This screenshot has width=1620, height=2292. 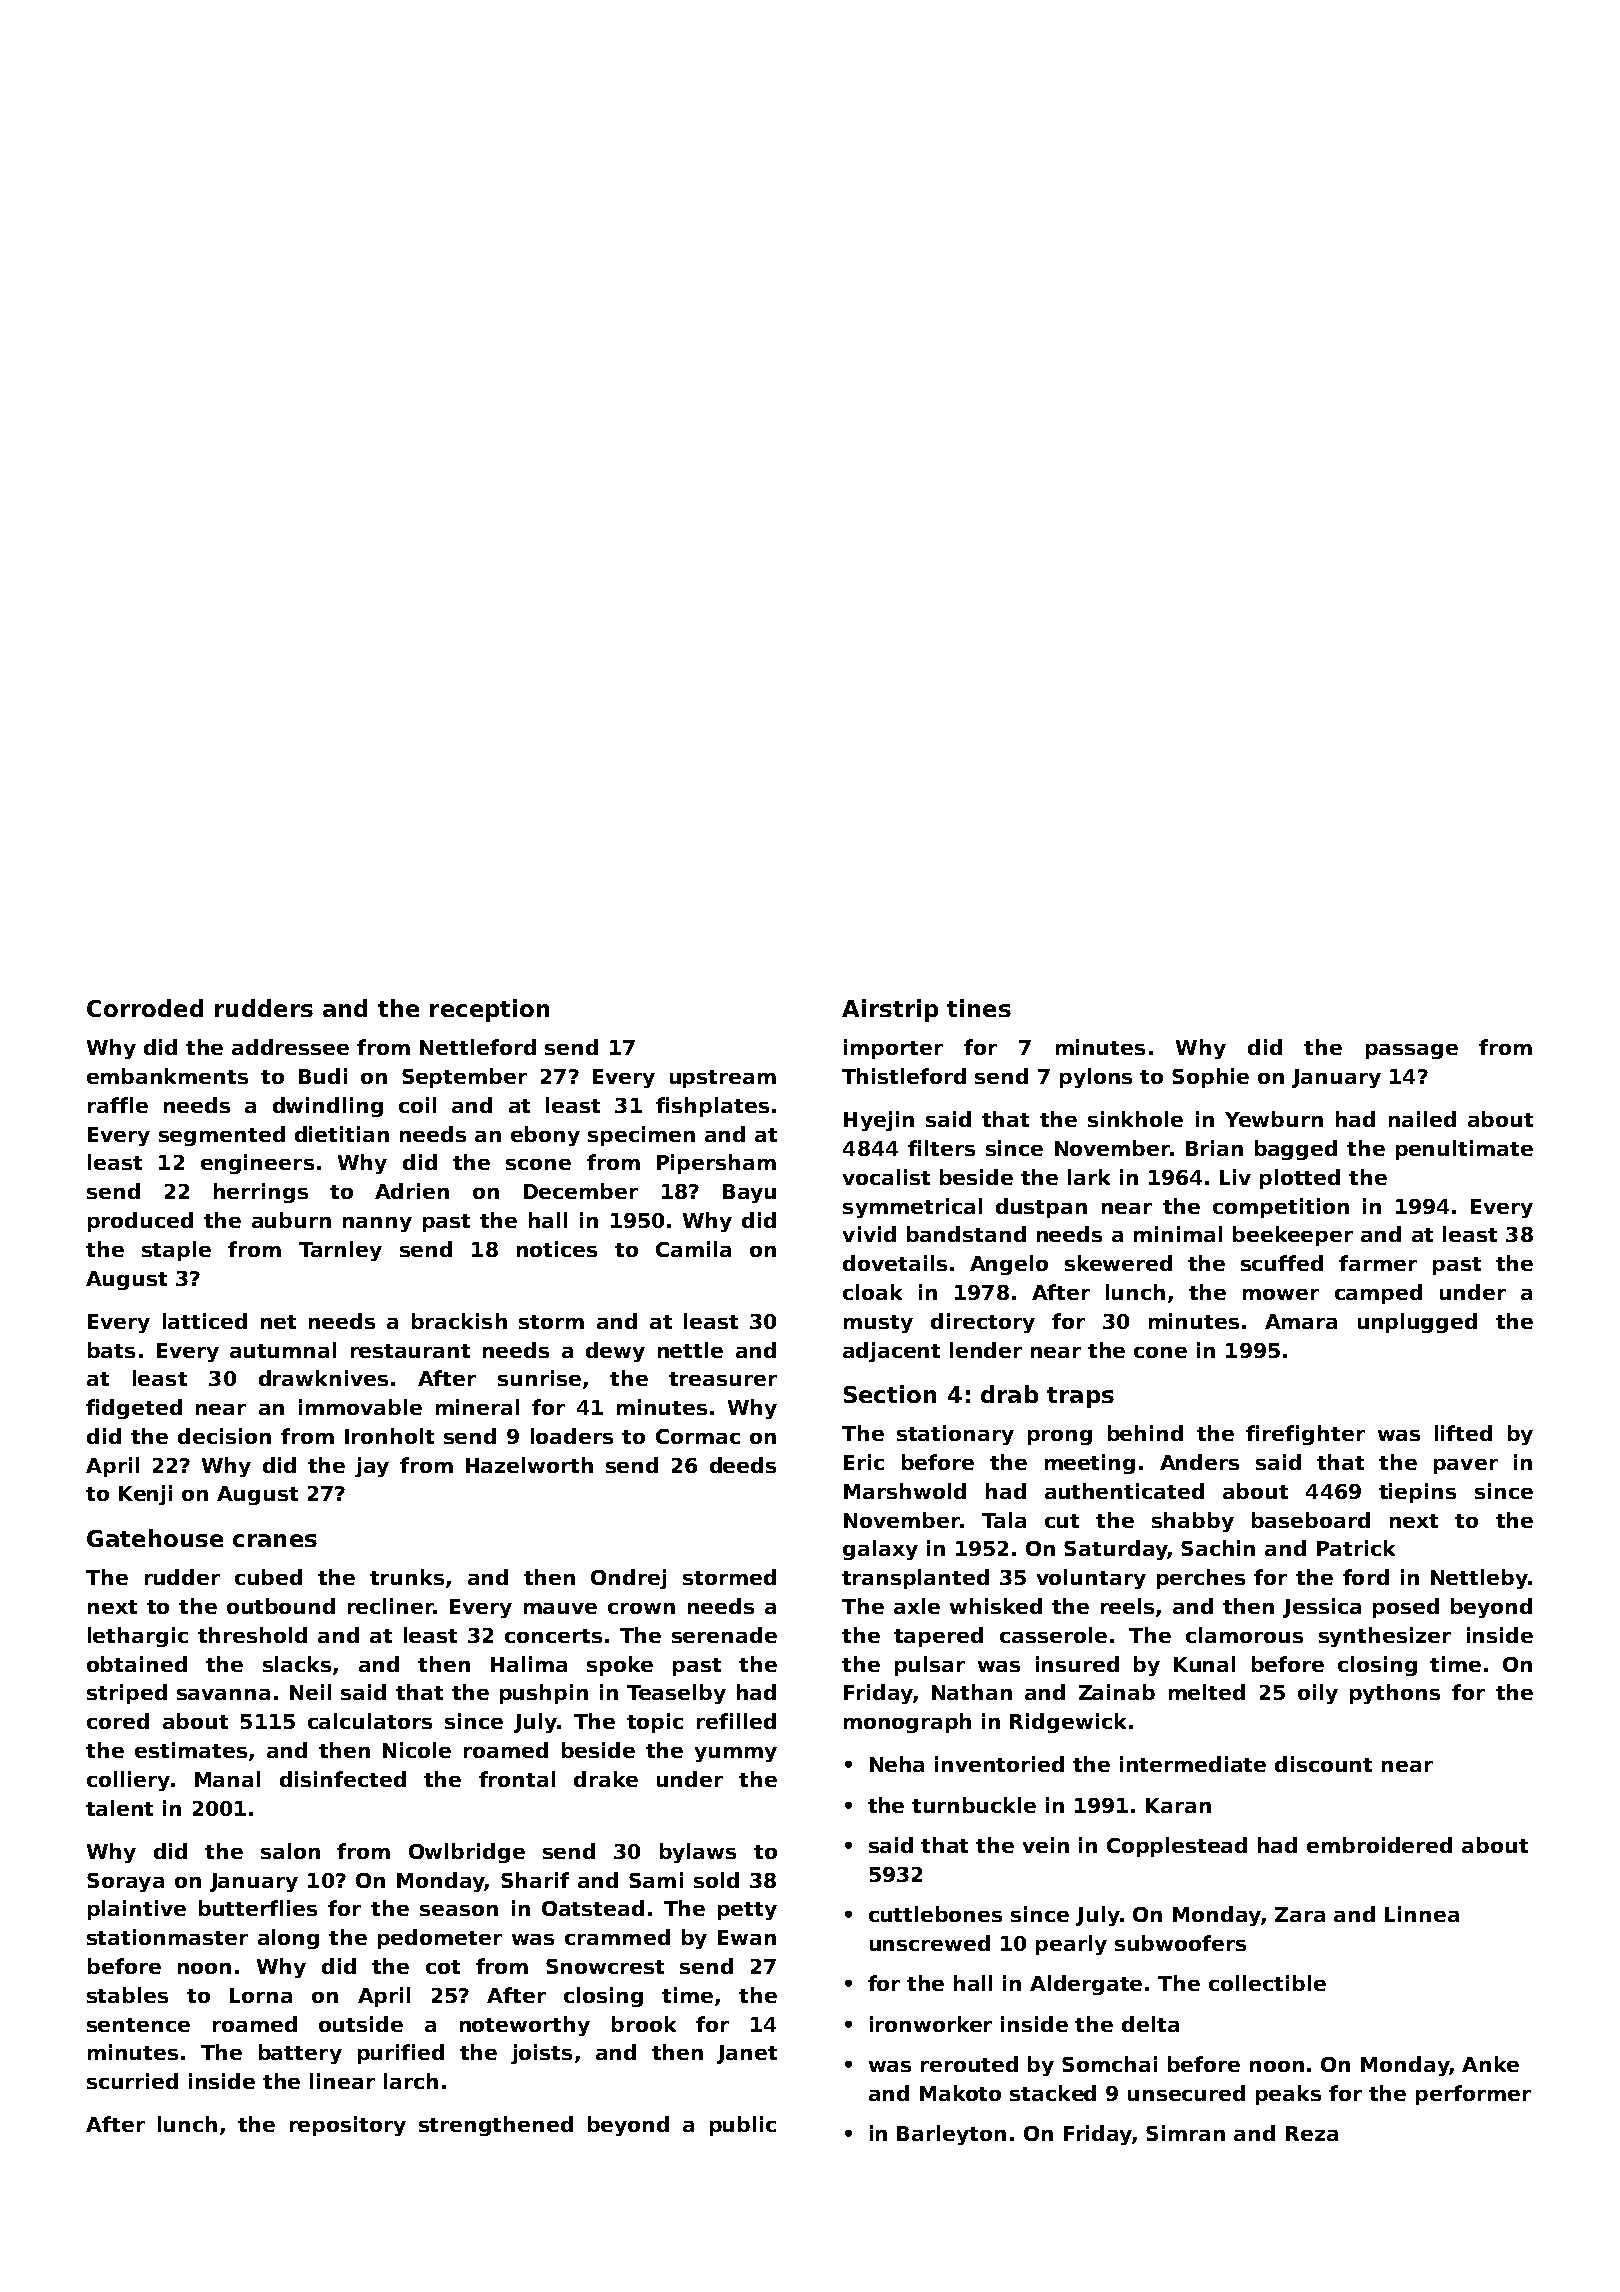 What do you see at coordinates (747, 1937) in the screenshot?
I see `Ewan` at bounding box center [747, 1937].
